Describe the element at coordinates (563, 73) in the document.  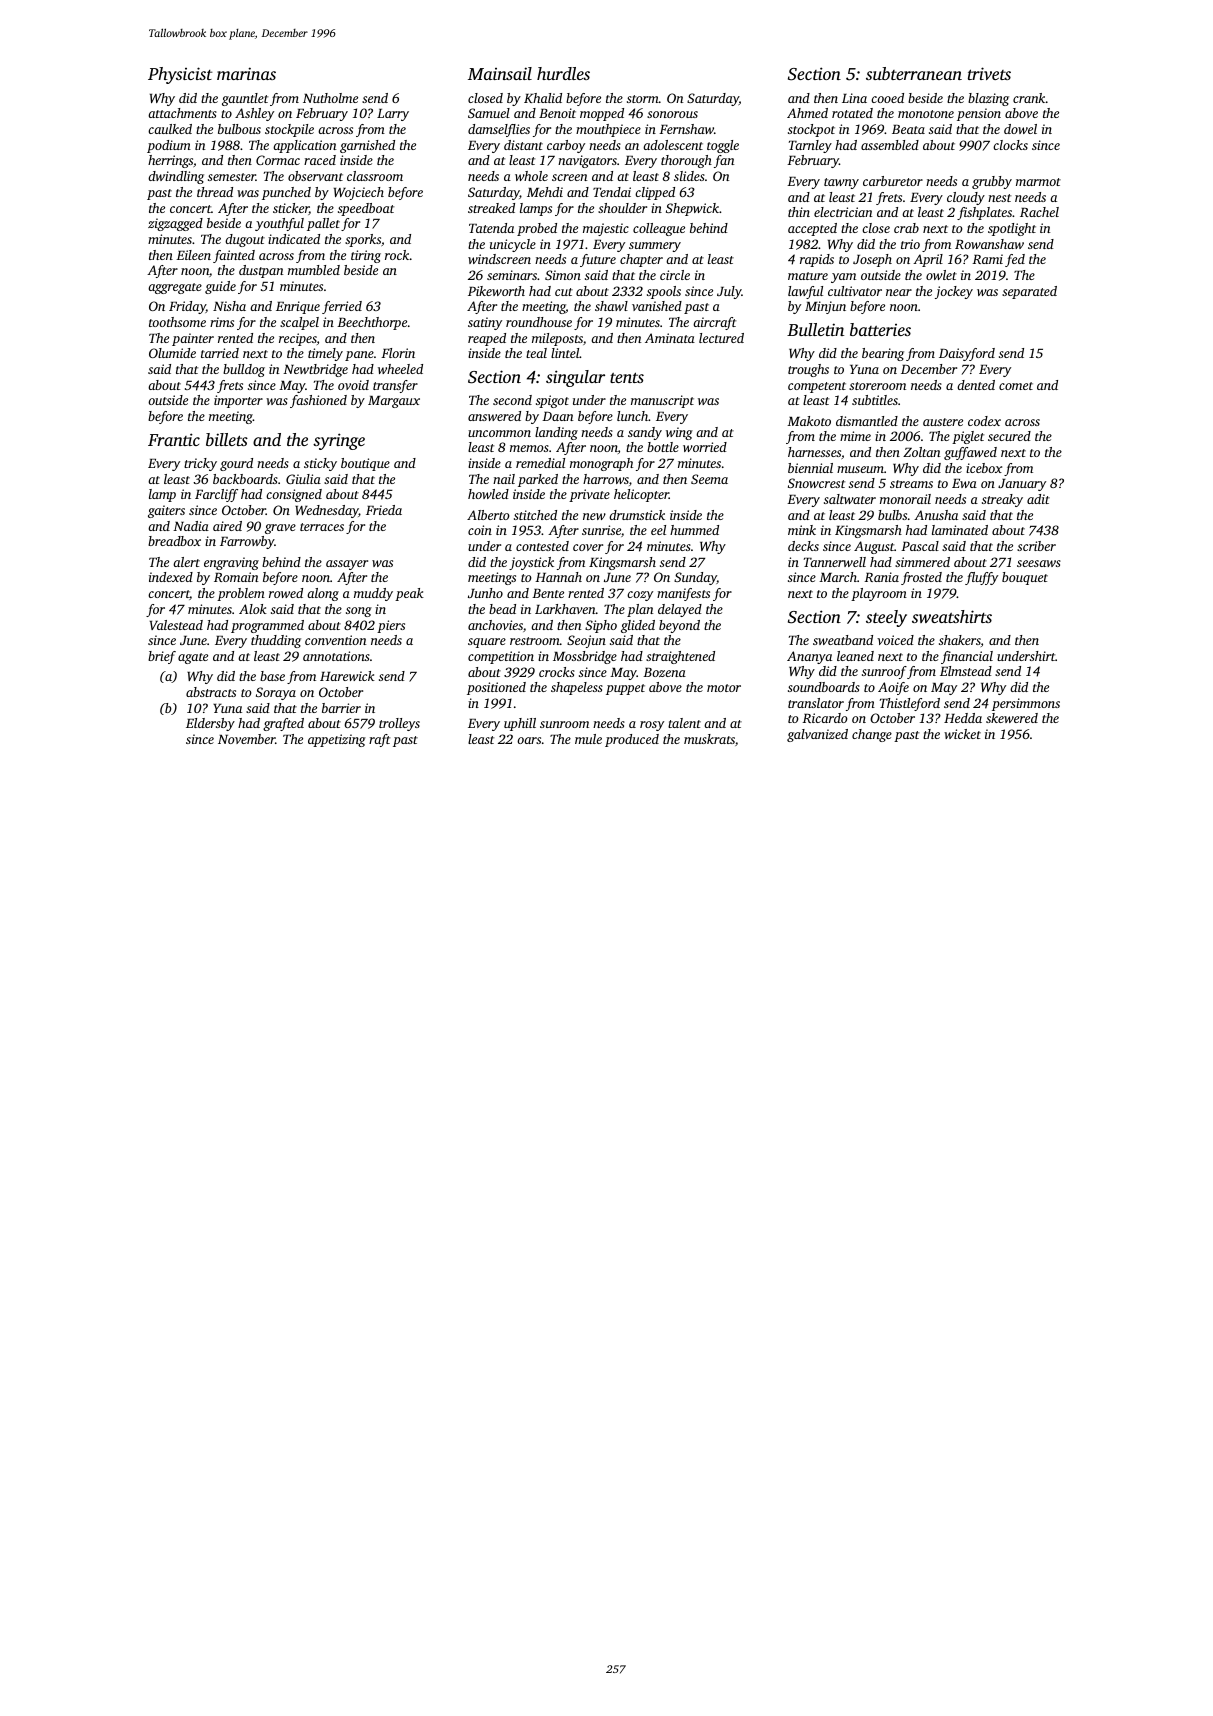
I see `hurdles` at that location.
